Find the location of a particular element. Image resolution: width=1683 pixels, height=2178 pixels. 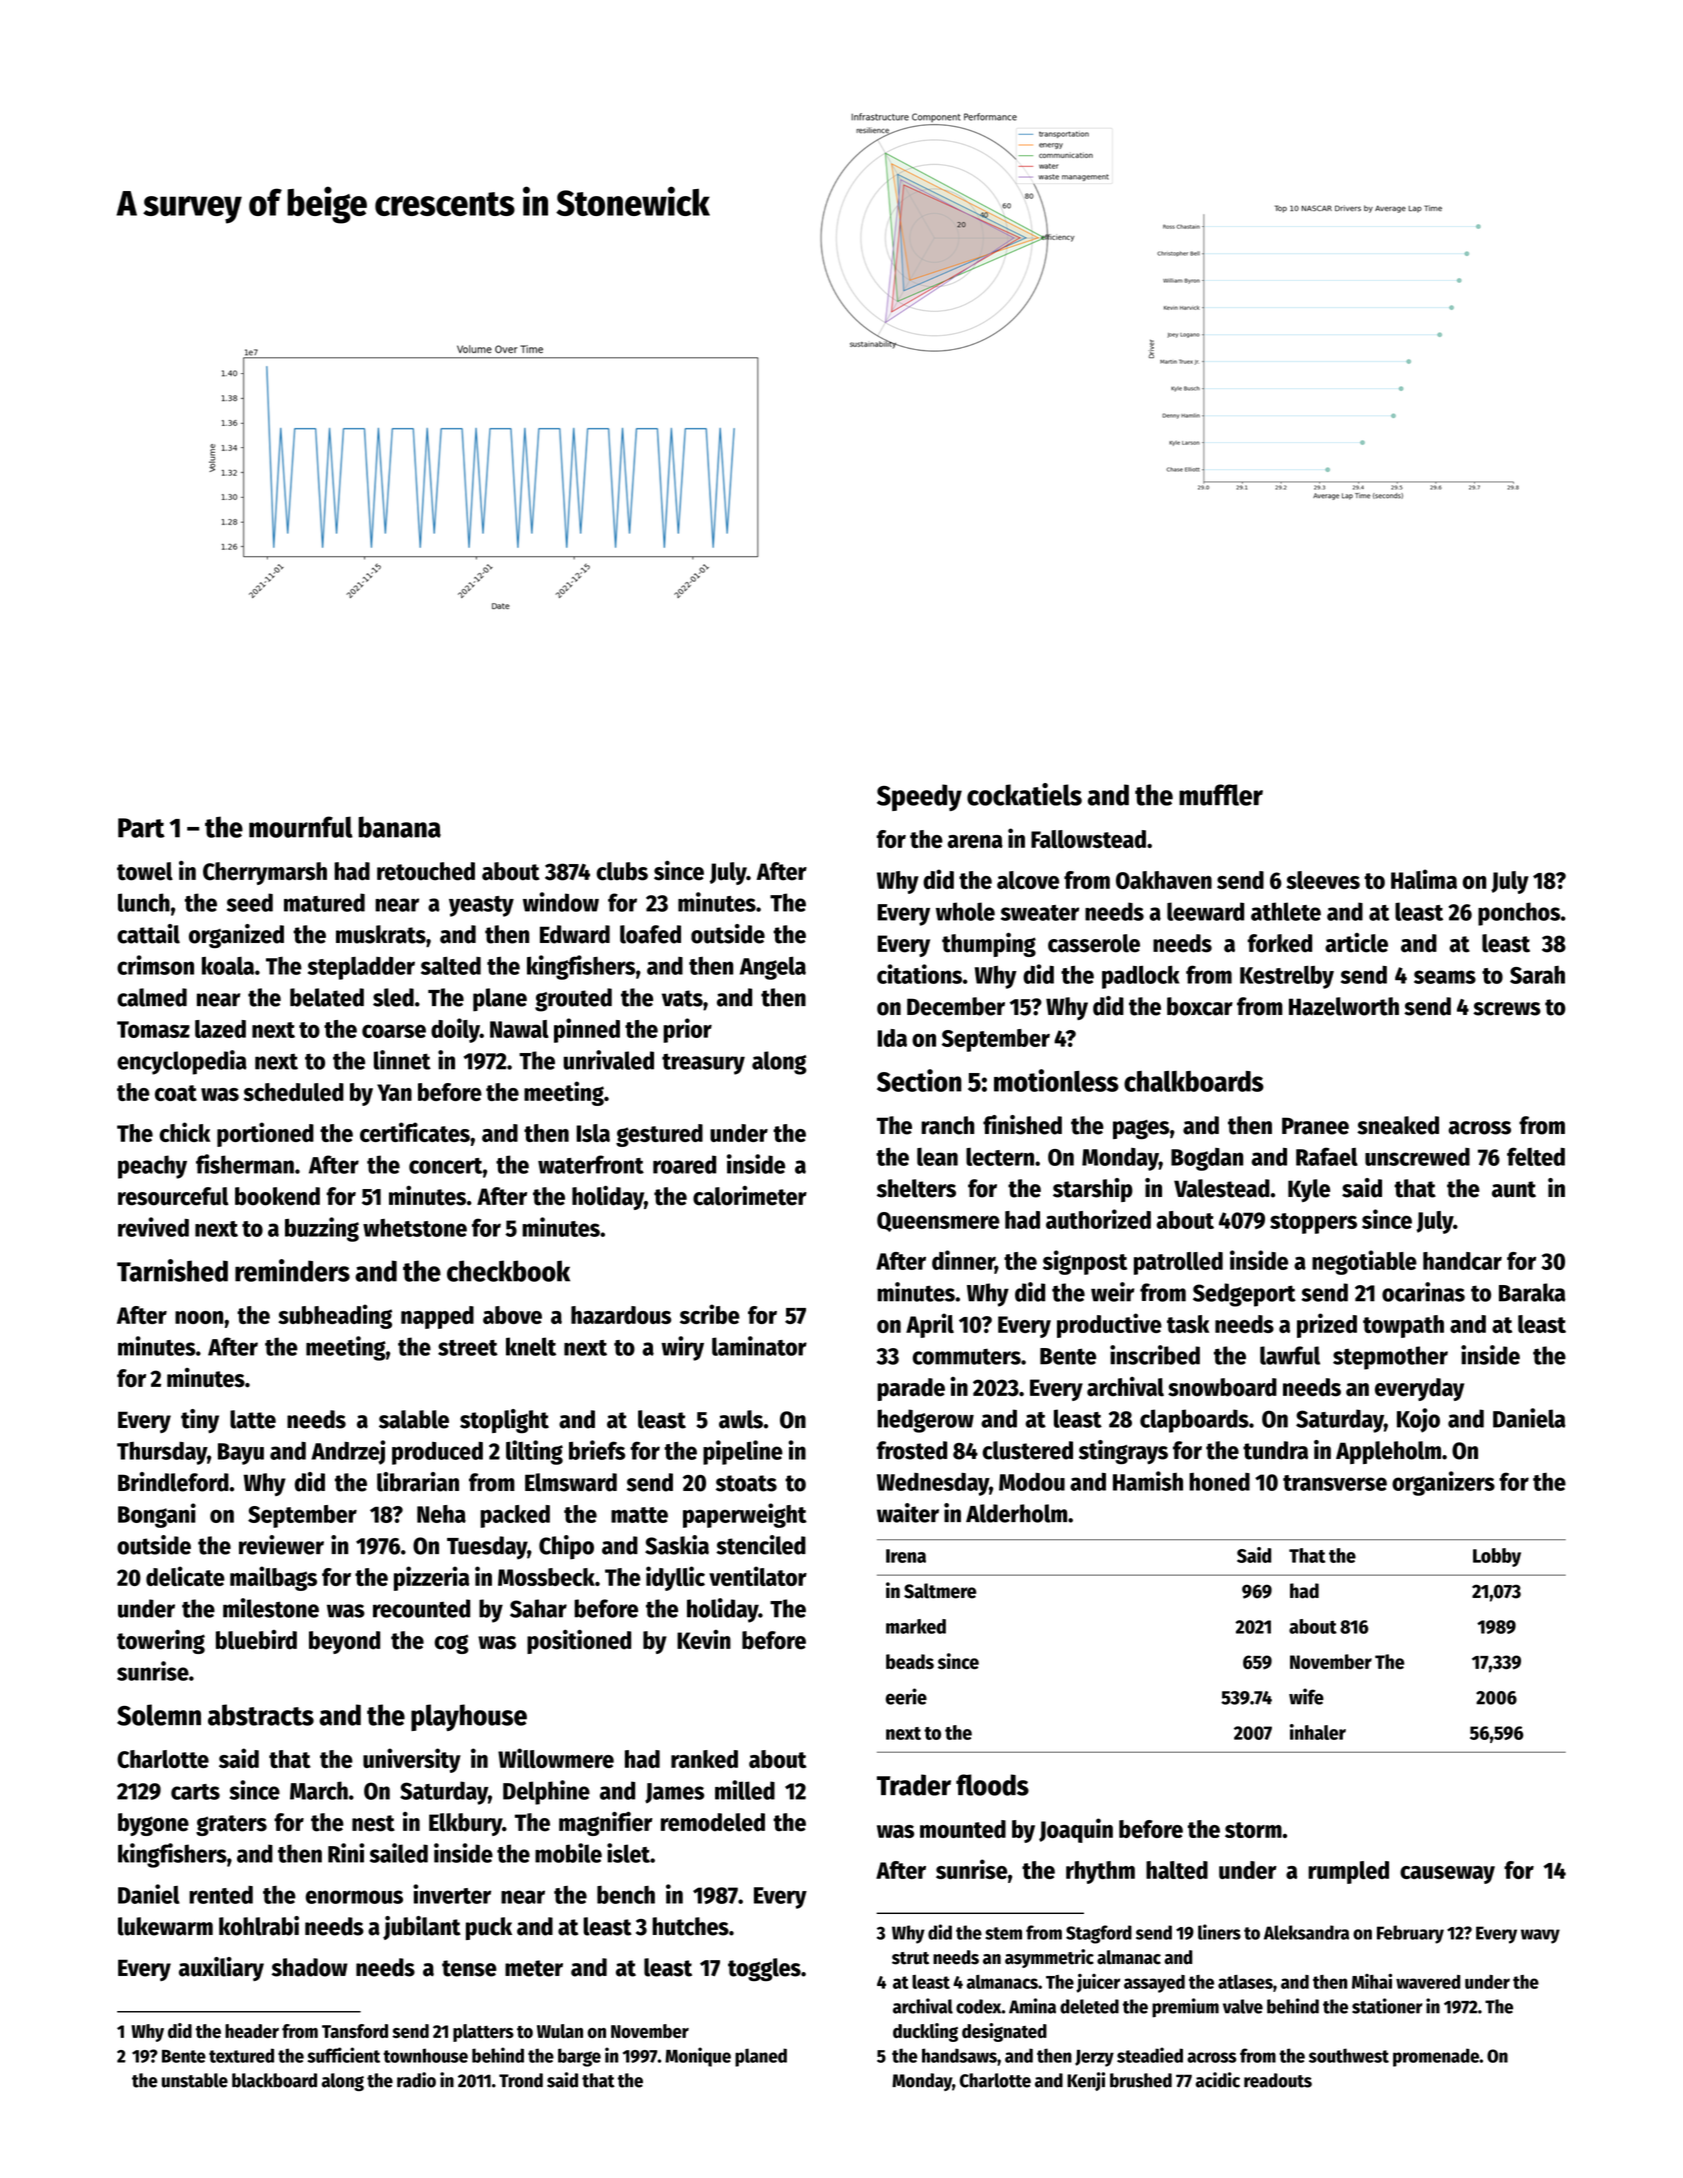

Modou is located at coordinates (1032, 1482).
